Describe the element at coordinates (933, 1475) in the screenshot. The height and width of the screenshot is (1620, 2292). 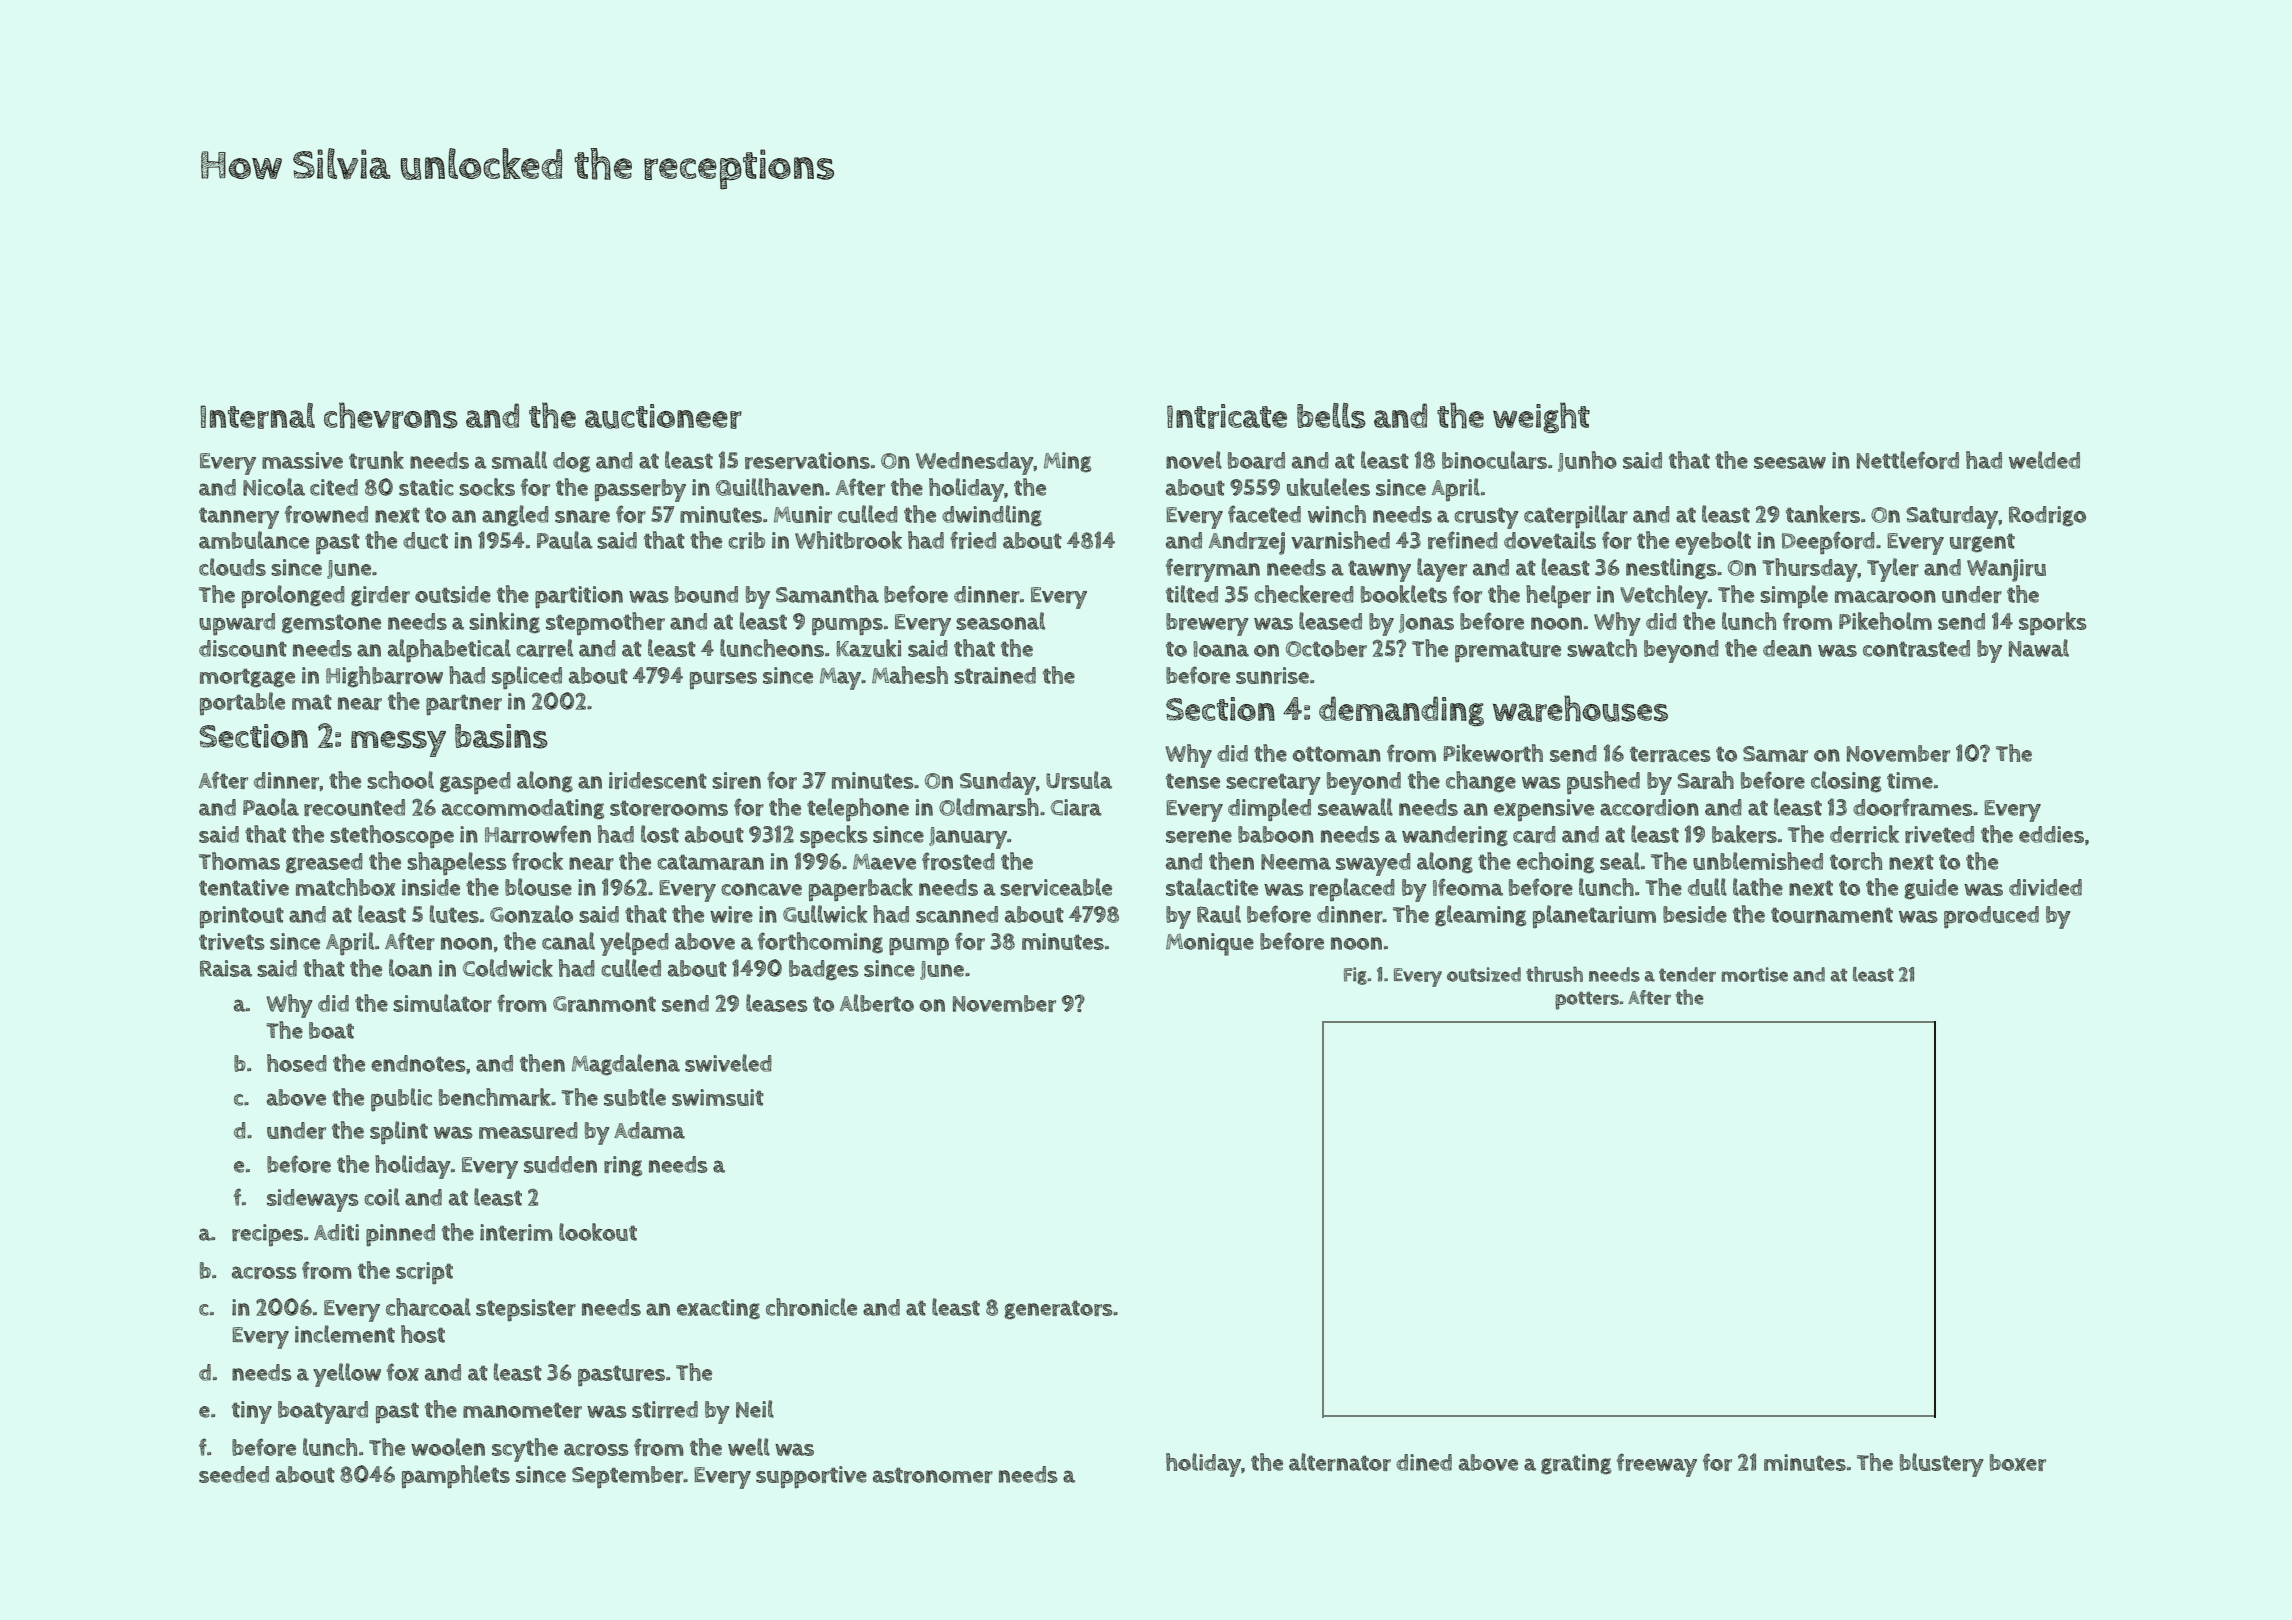
I see `astronomer` at that location.
